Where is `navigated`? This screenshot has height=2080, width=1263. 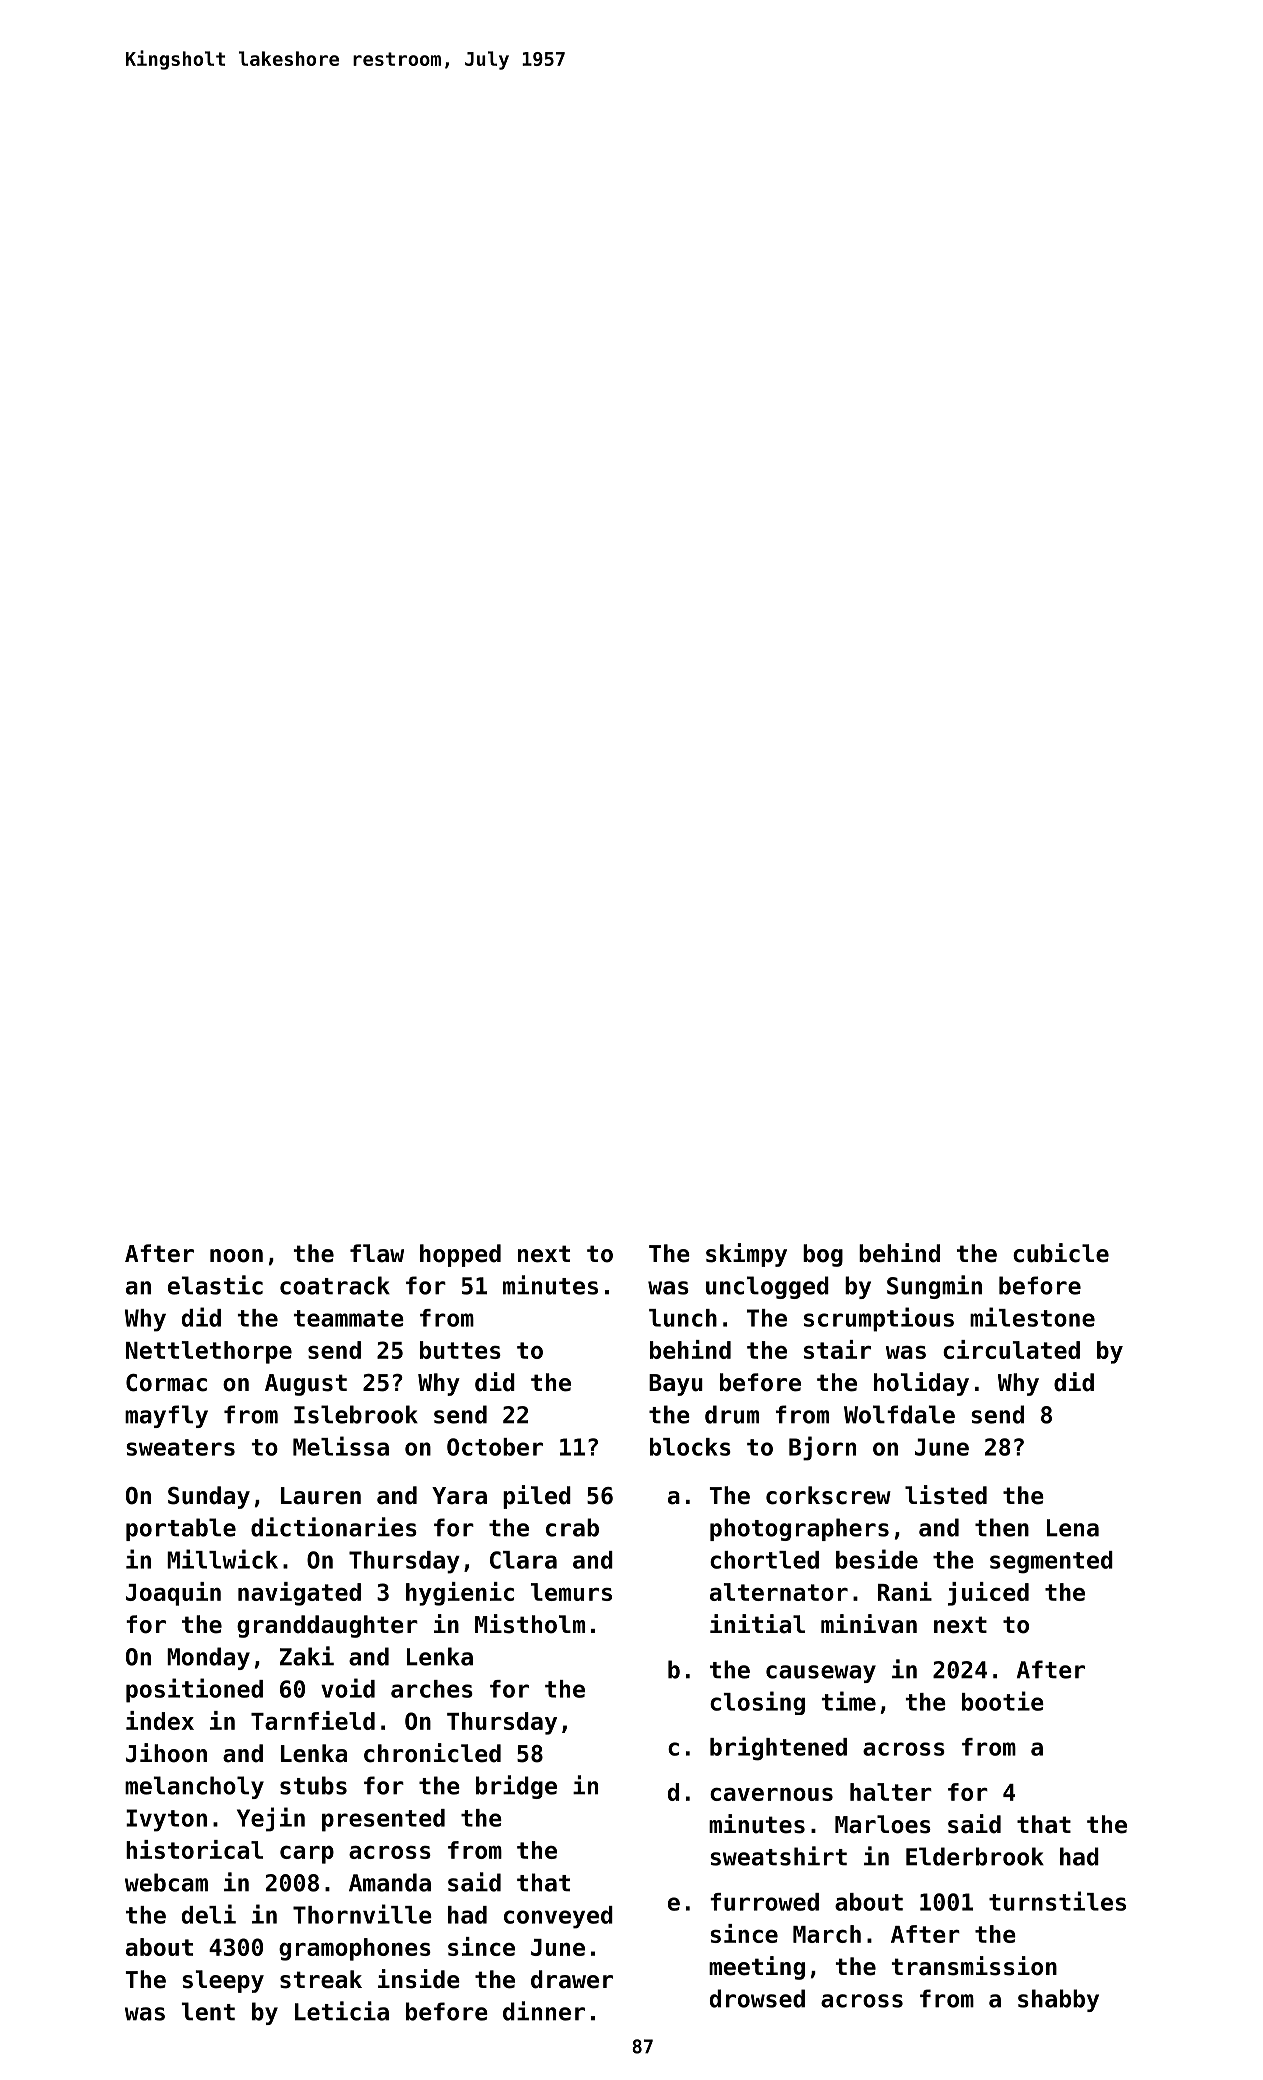 navigated is located at coordinates (299, 1594).
